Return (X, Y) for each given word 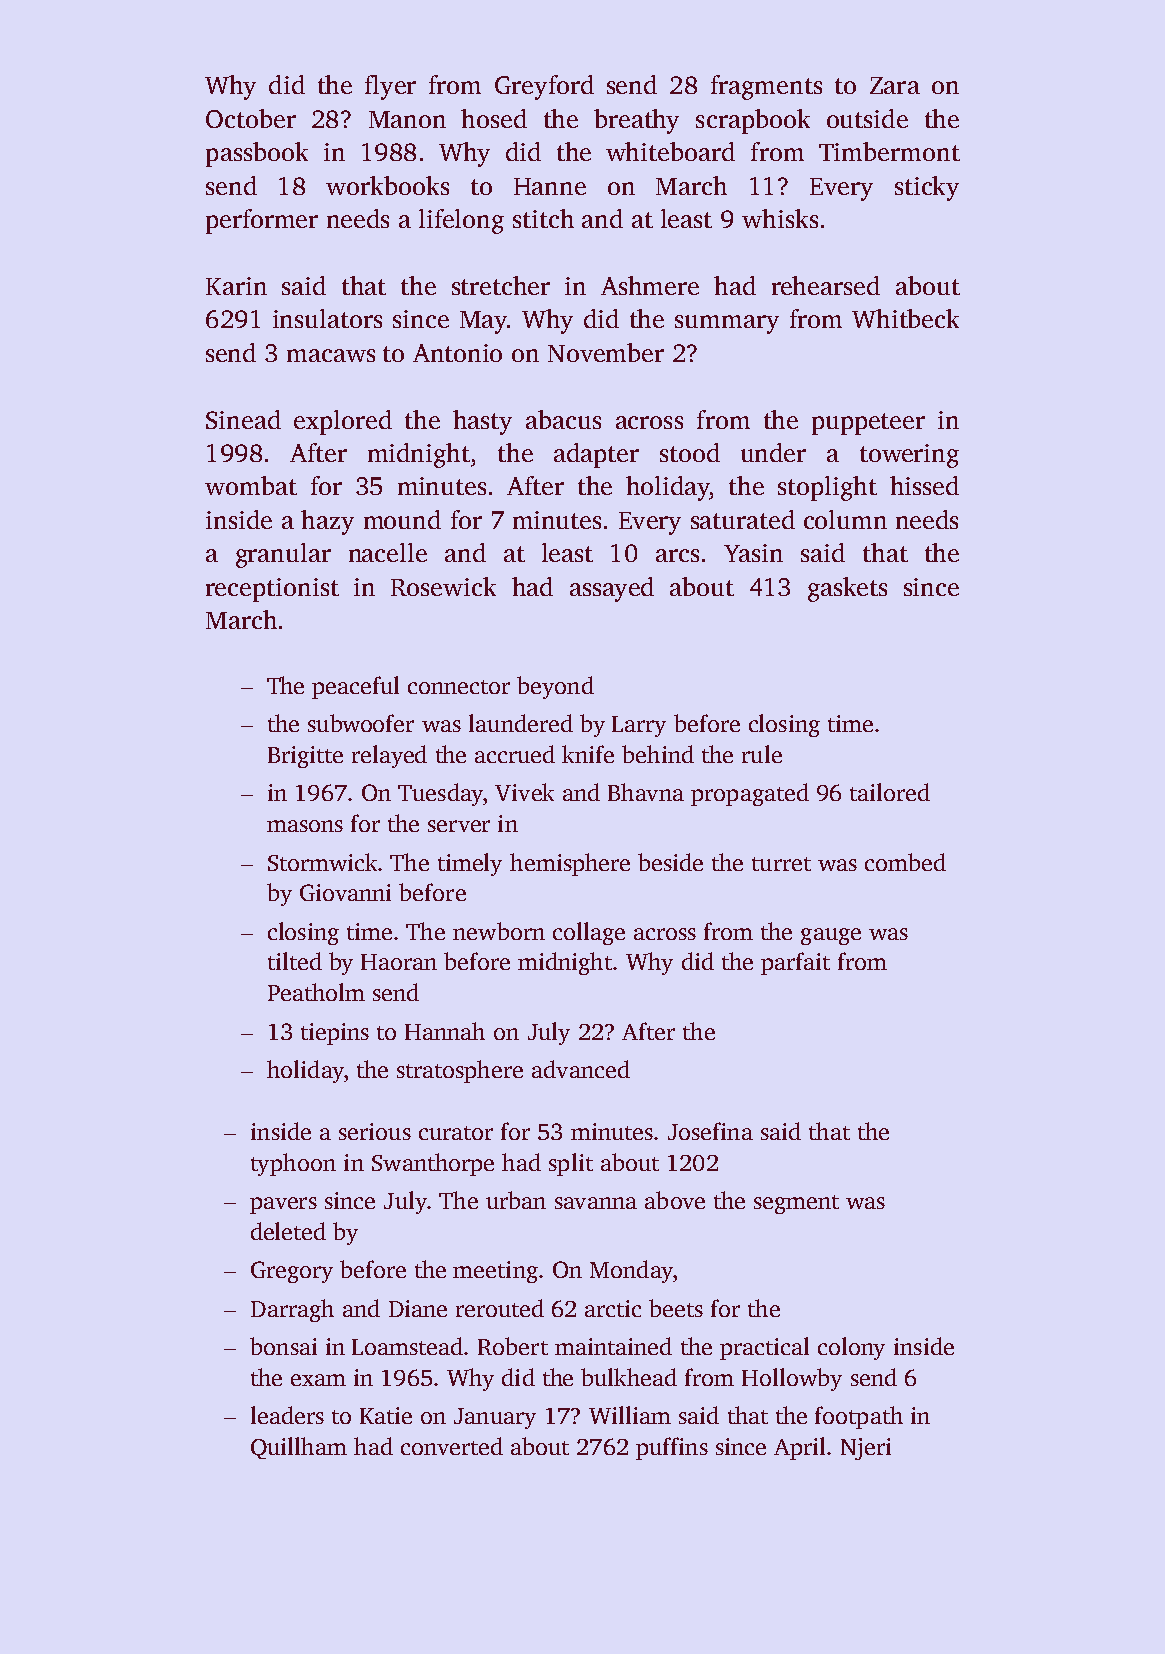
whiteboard (670, 151)
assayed (612, 589)
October (251, 118)
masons (305, 826)
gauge (831, 936)
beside (670, 862)
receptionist (272, 590)
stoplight (827, 488)
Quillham (299, 1448)
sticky (927, 188)
